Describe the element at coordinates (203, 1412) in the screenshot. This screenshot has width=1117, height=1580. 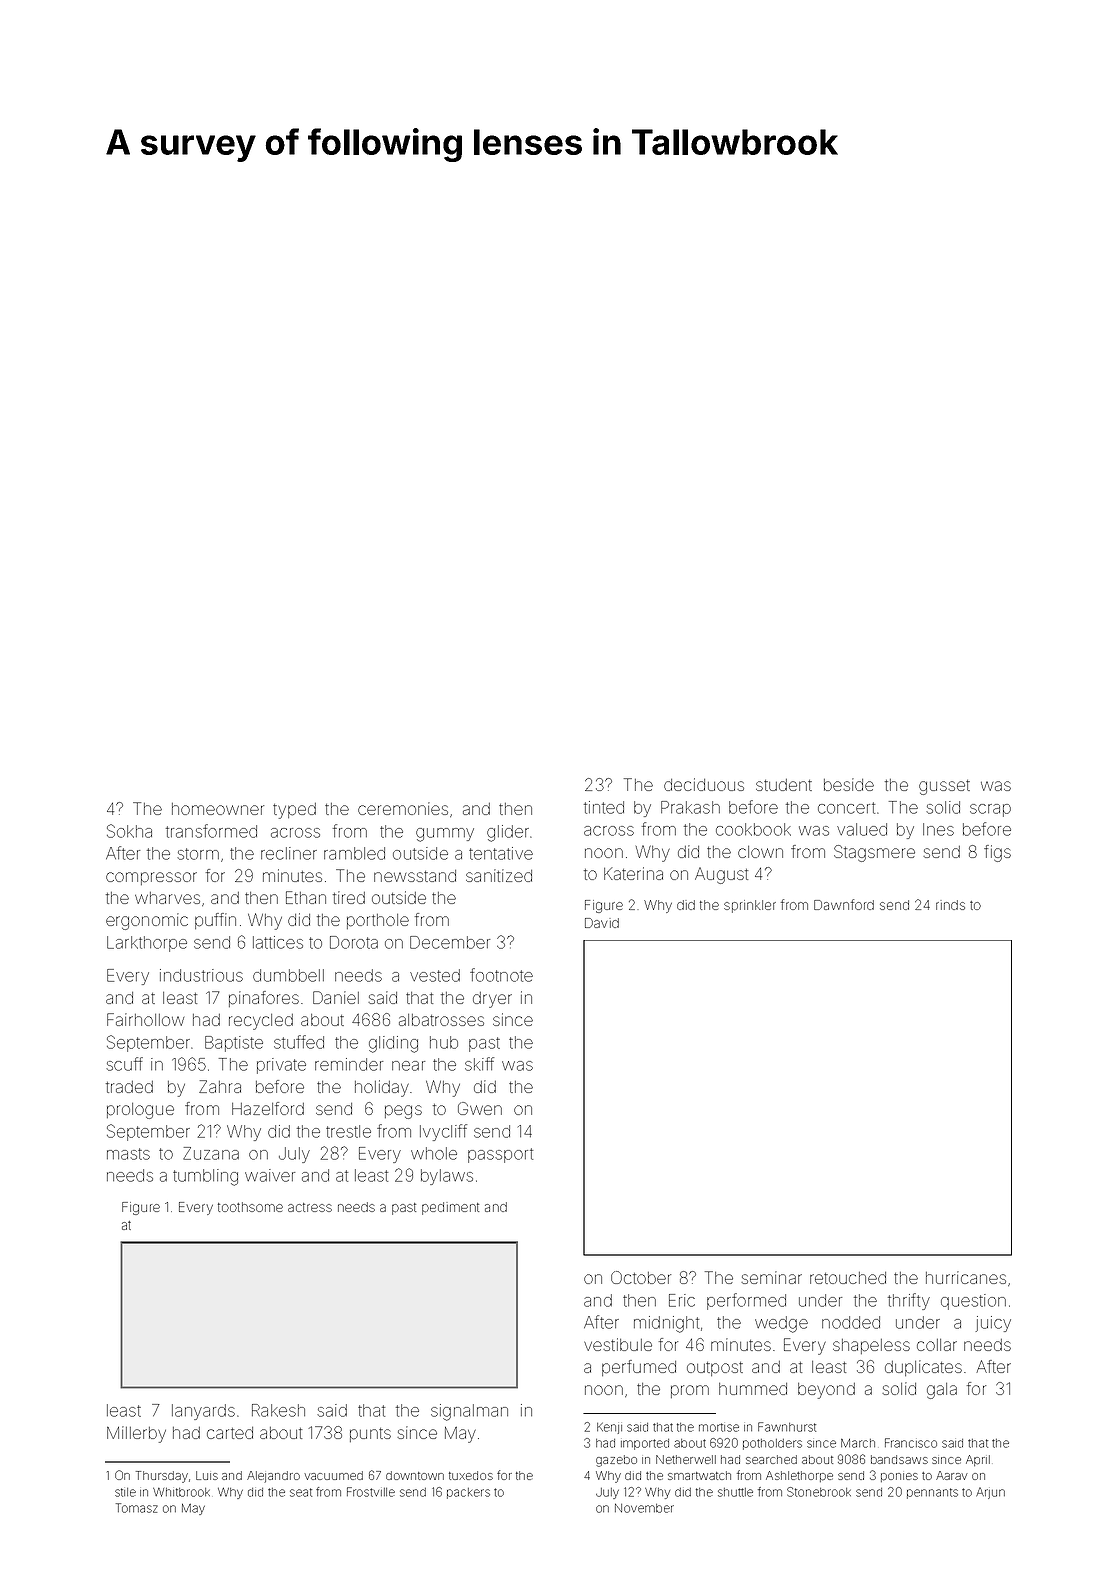
I see `lanyards` at that location.
